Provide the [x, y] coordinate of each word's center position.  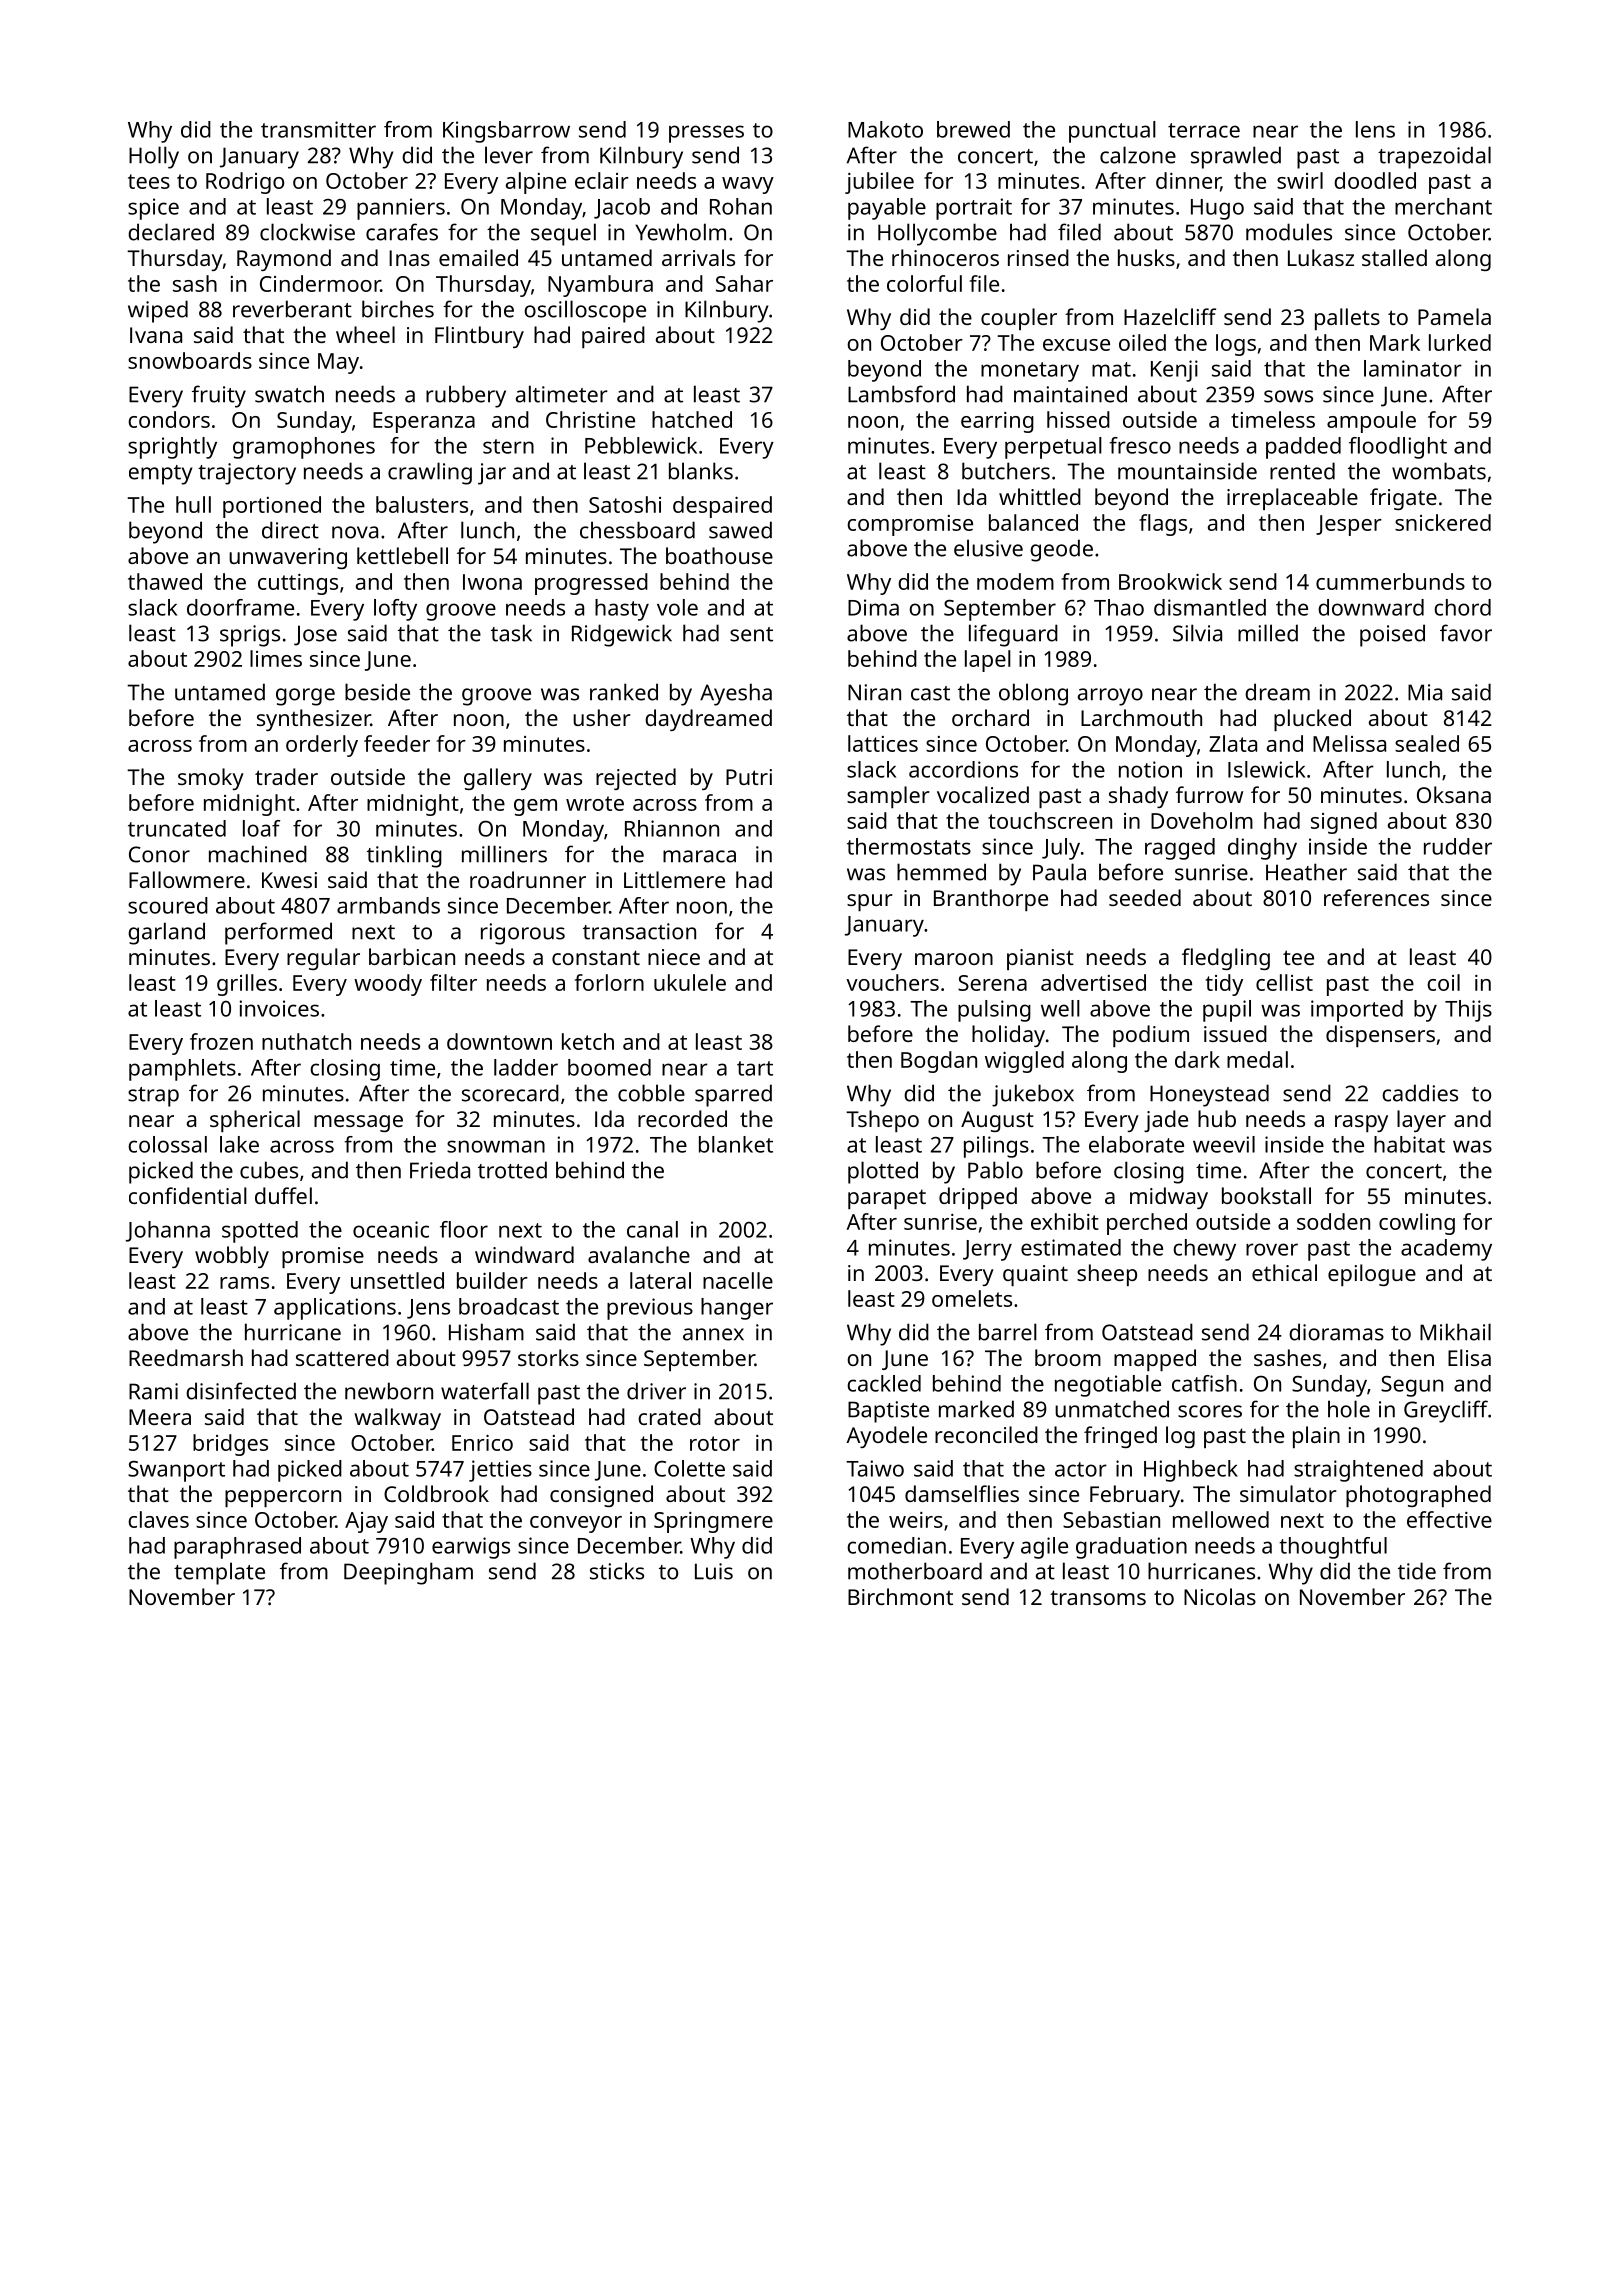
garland [166, 933]
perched [1147, 1224]
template [219, 1573]
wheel [365, 334]
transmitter [318, 129]
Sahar [744, 283]
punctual [1112, 132]
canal [652, 1229]
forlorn [609, 982]
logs [1236, 345]
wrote [595, 803]
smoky [211, 779]
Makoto [885, 129]
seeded [1145, 897]
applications [335, 1309]
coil [1443, 982]
